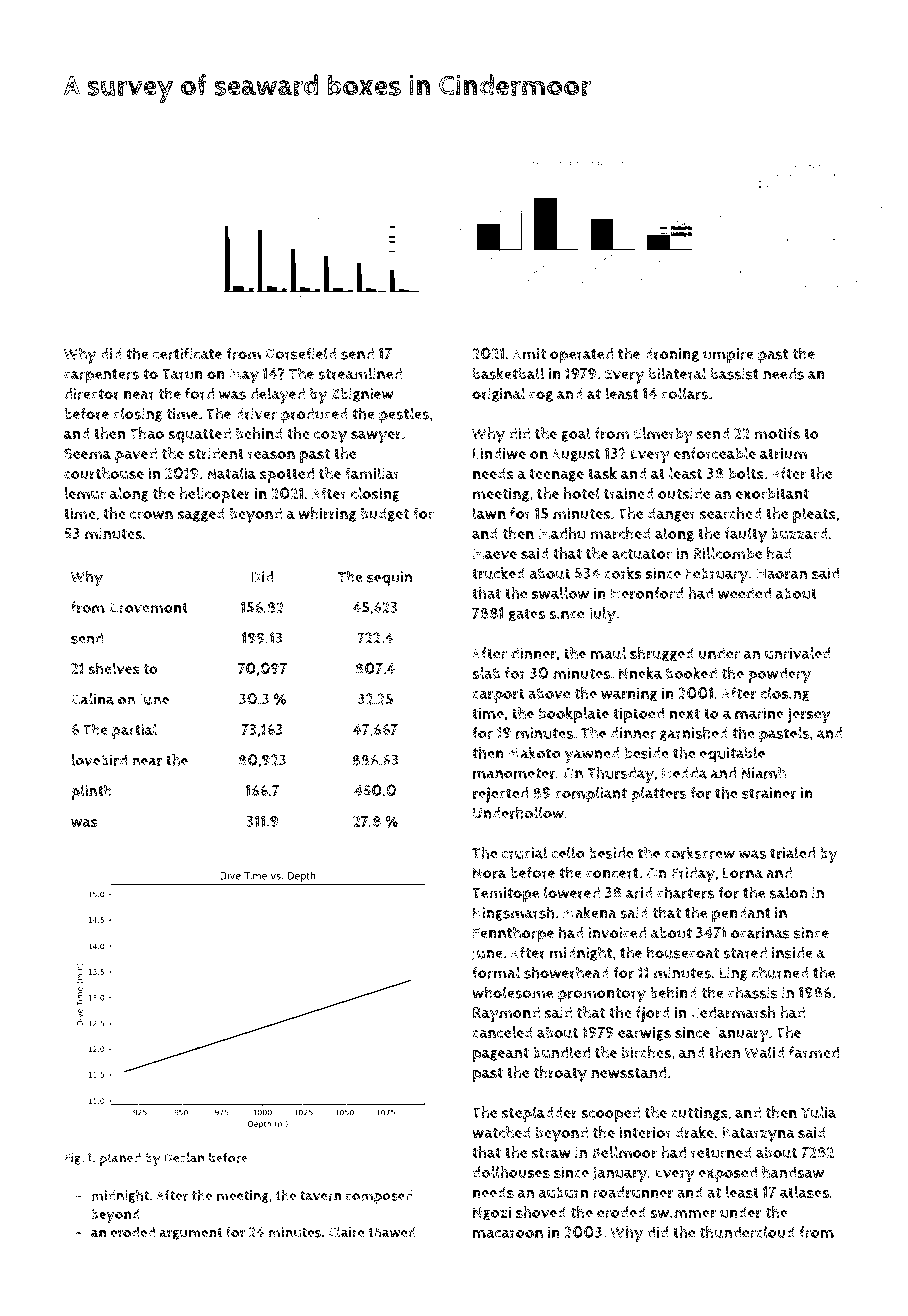 The image size is (908, 1316). What do you see at coordinates (277, 395) in the screenshot?
I see `delayed` at bounding box center [277, 395].
